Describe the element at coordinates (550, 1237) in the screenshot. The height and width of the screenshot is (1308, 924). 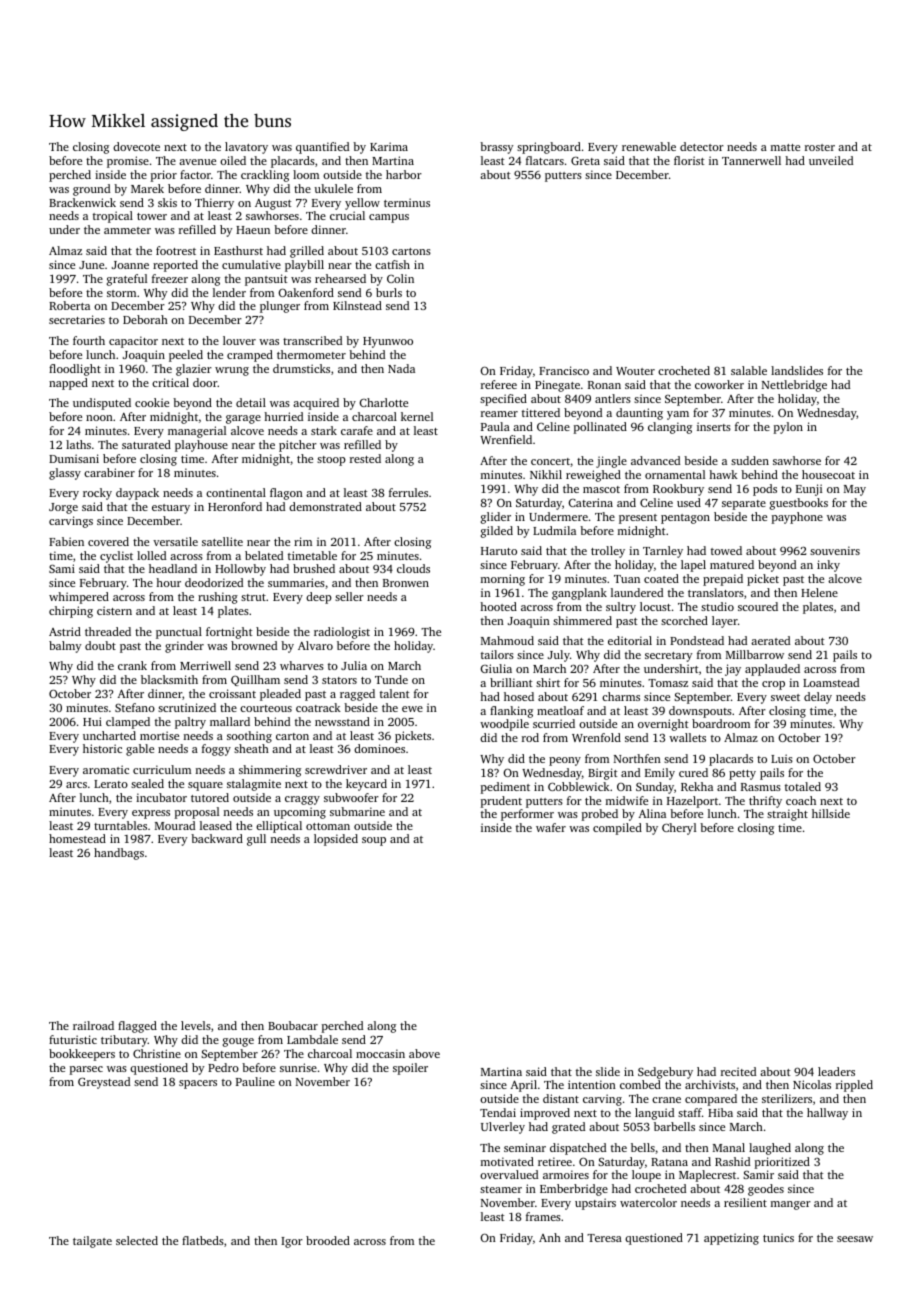
I see `Anh` at that location.
